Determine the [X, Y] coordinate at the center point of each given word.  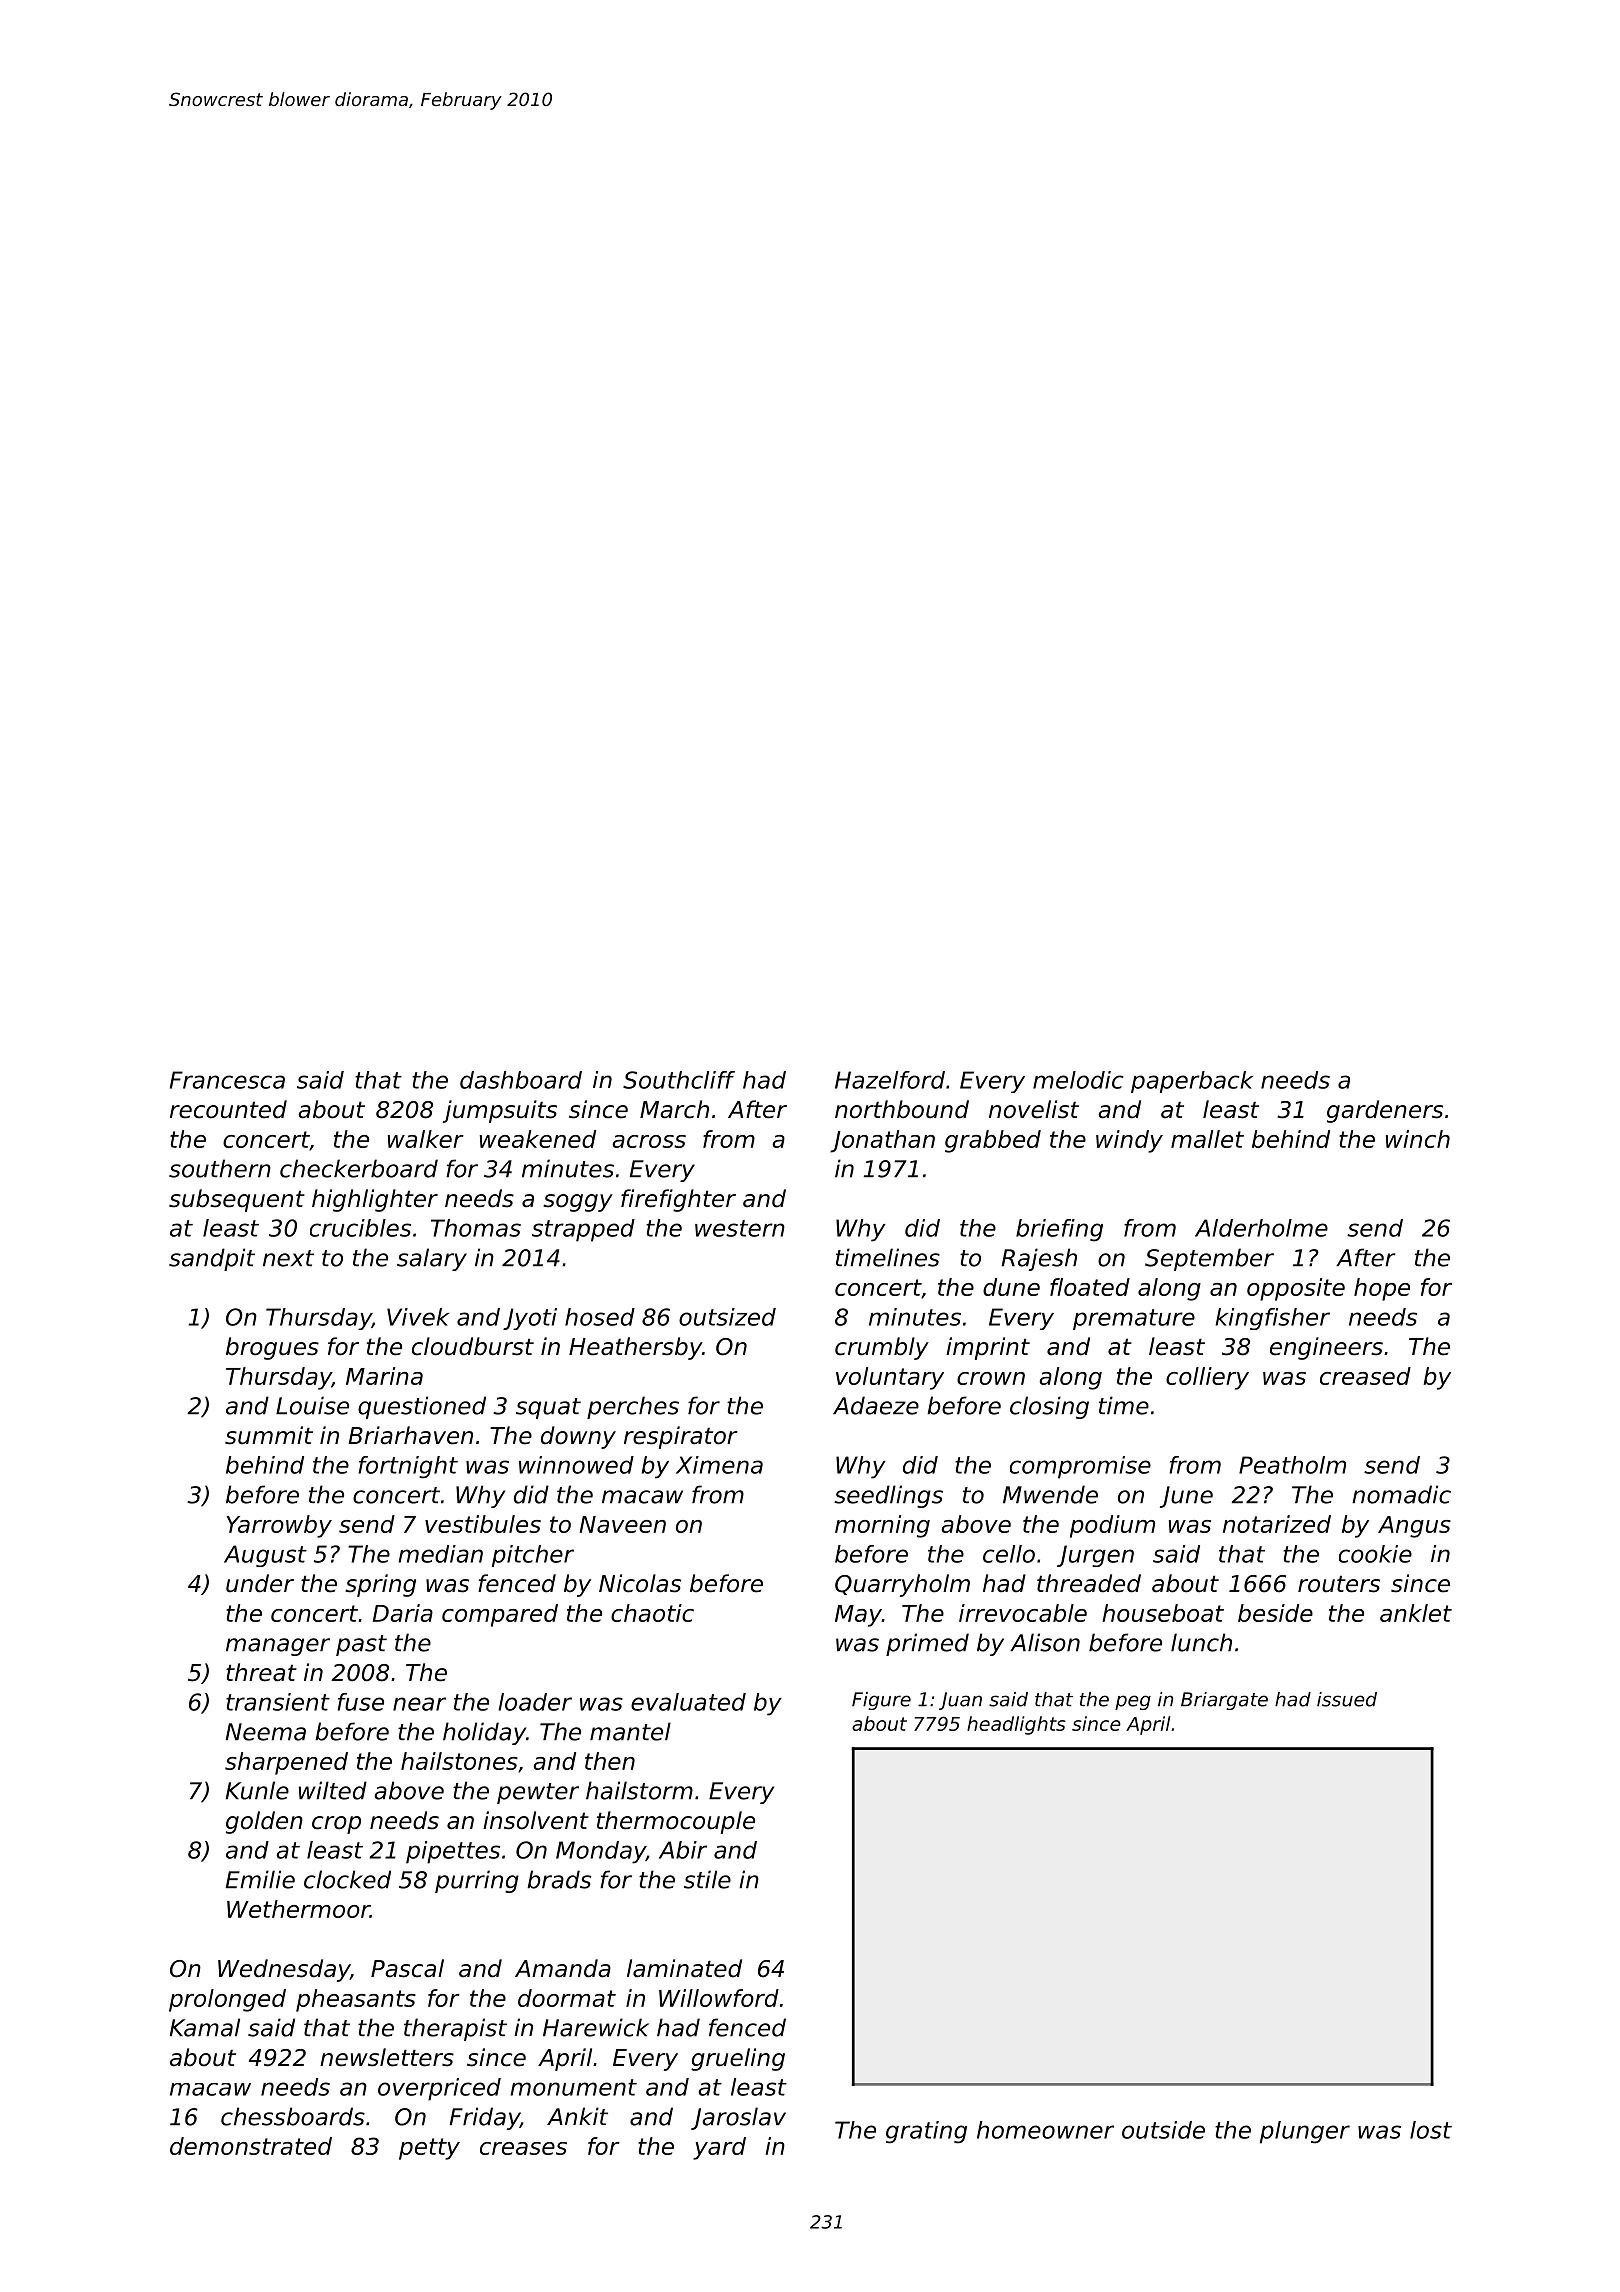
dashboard [521, 1080]
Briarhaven [410, 1435]
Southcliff [679, 1080]
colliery [1207, 1378]
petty [429, 2149]
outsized [727, 1317]
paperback [1192, 1082]
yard [719, 2148]
